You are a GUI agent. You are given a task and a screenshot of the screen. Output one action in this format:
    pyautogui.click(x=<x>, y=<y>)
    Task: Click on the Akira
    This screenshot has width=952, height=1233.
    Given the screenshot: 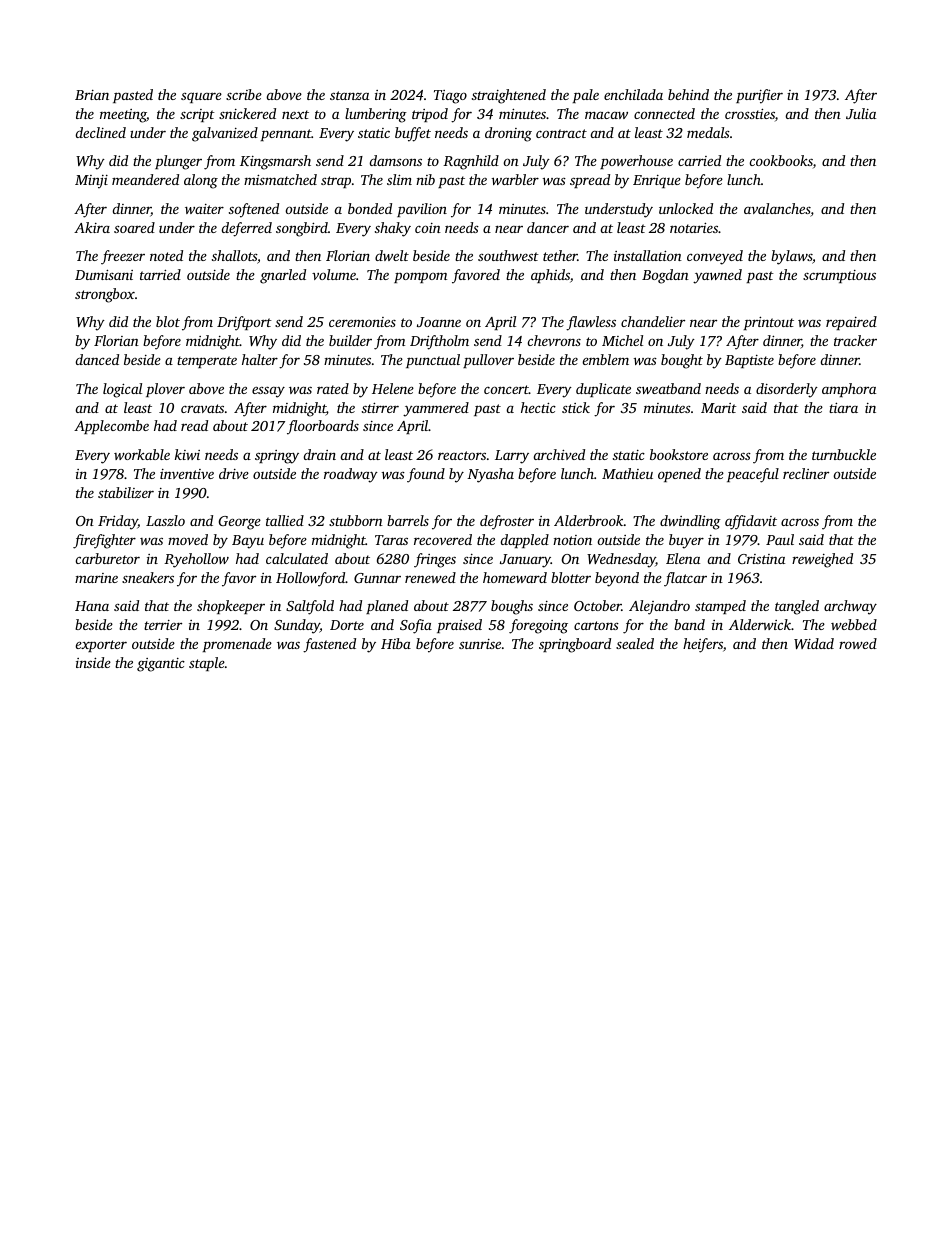 What is the action you would take?
    pyautogui.click(x=92, y=227)
